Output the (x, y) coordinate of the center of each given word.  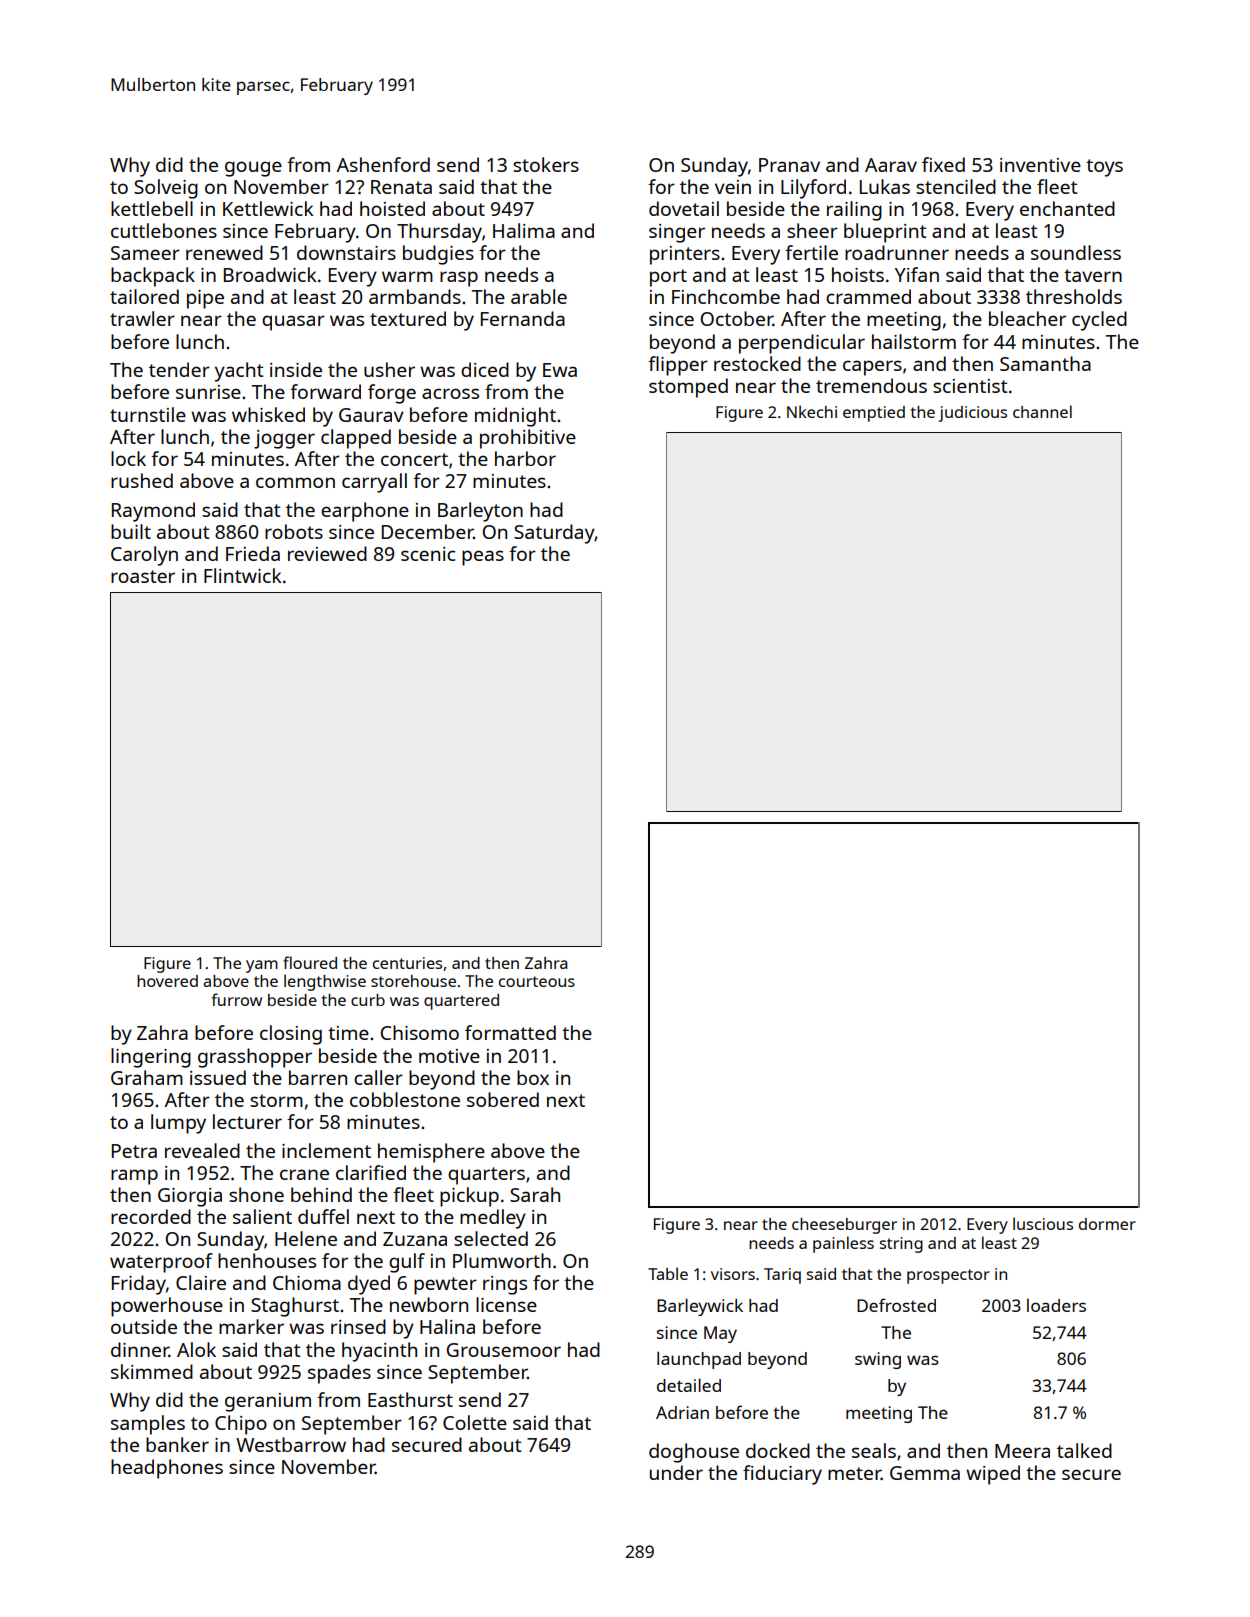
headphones (167, 1469)
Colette (475, 1422)
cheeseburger (844, 1226)
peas (483, 558)
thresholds (1074, 296)
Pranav (789, 165)
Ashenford (383, 164)
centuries (407, 963)
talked (1084, 1450)
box (533, 1077)
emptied (874, 414)
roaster (143, 576)
